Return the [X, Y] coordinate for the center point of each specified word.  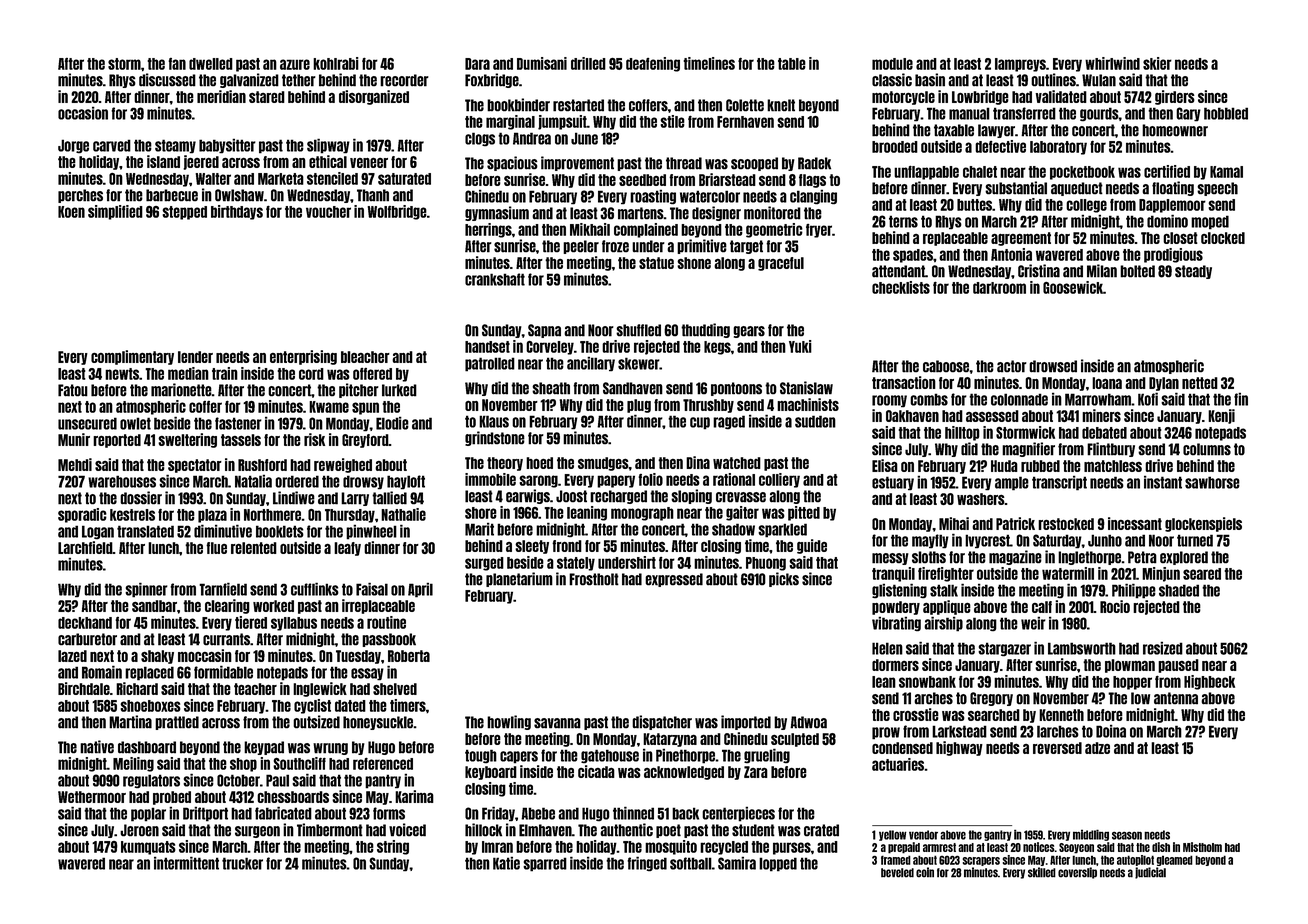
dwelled [211, 64]
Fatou [73, 390]
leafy [347, 549]
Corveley [550, 348]
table [792, 64]
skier [1157, 63]
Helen [887, 648]
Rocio [1115, 606]
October [238, 780]
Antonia [1011, 254]
